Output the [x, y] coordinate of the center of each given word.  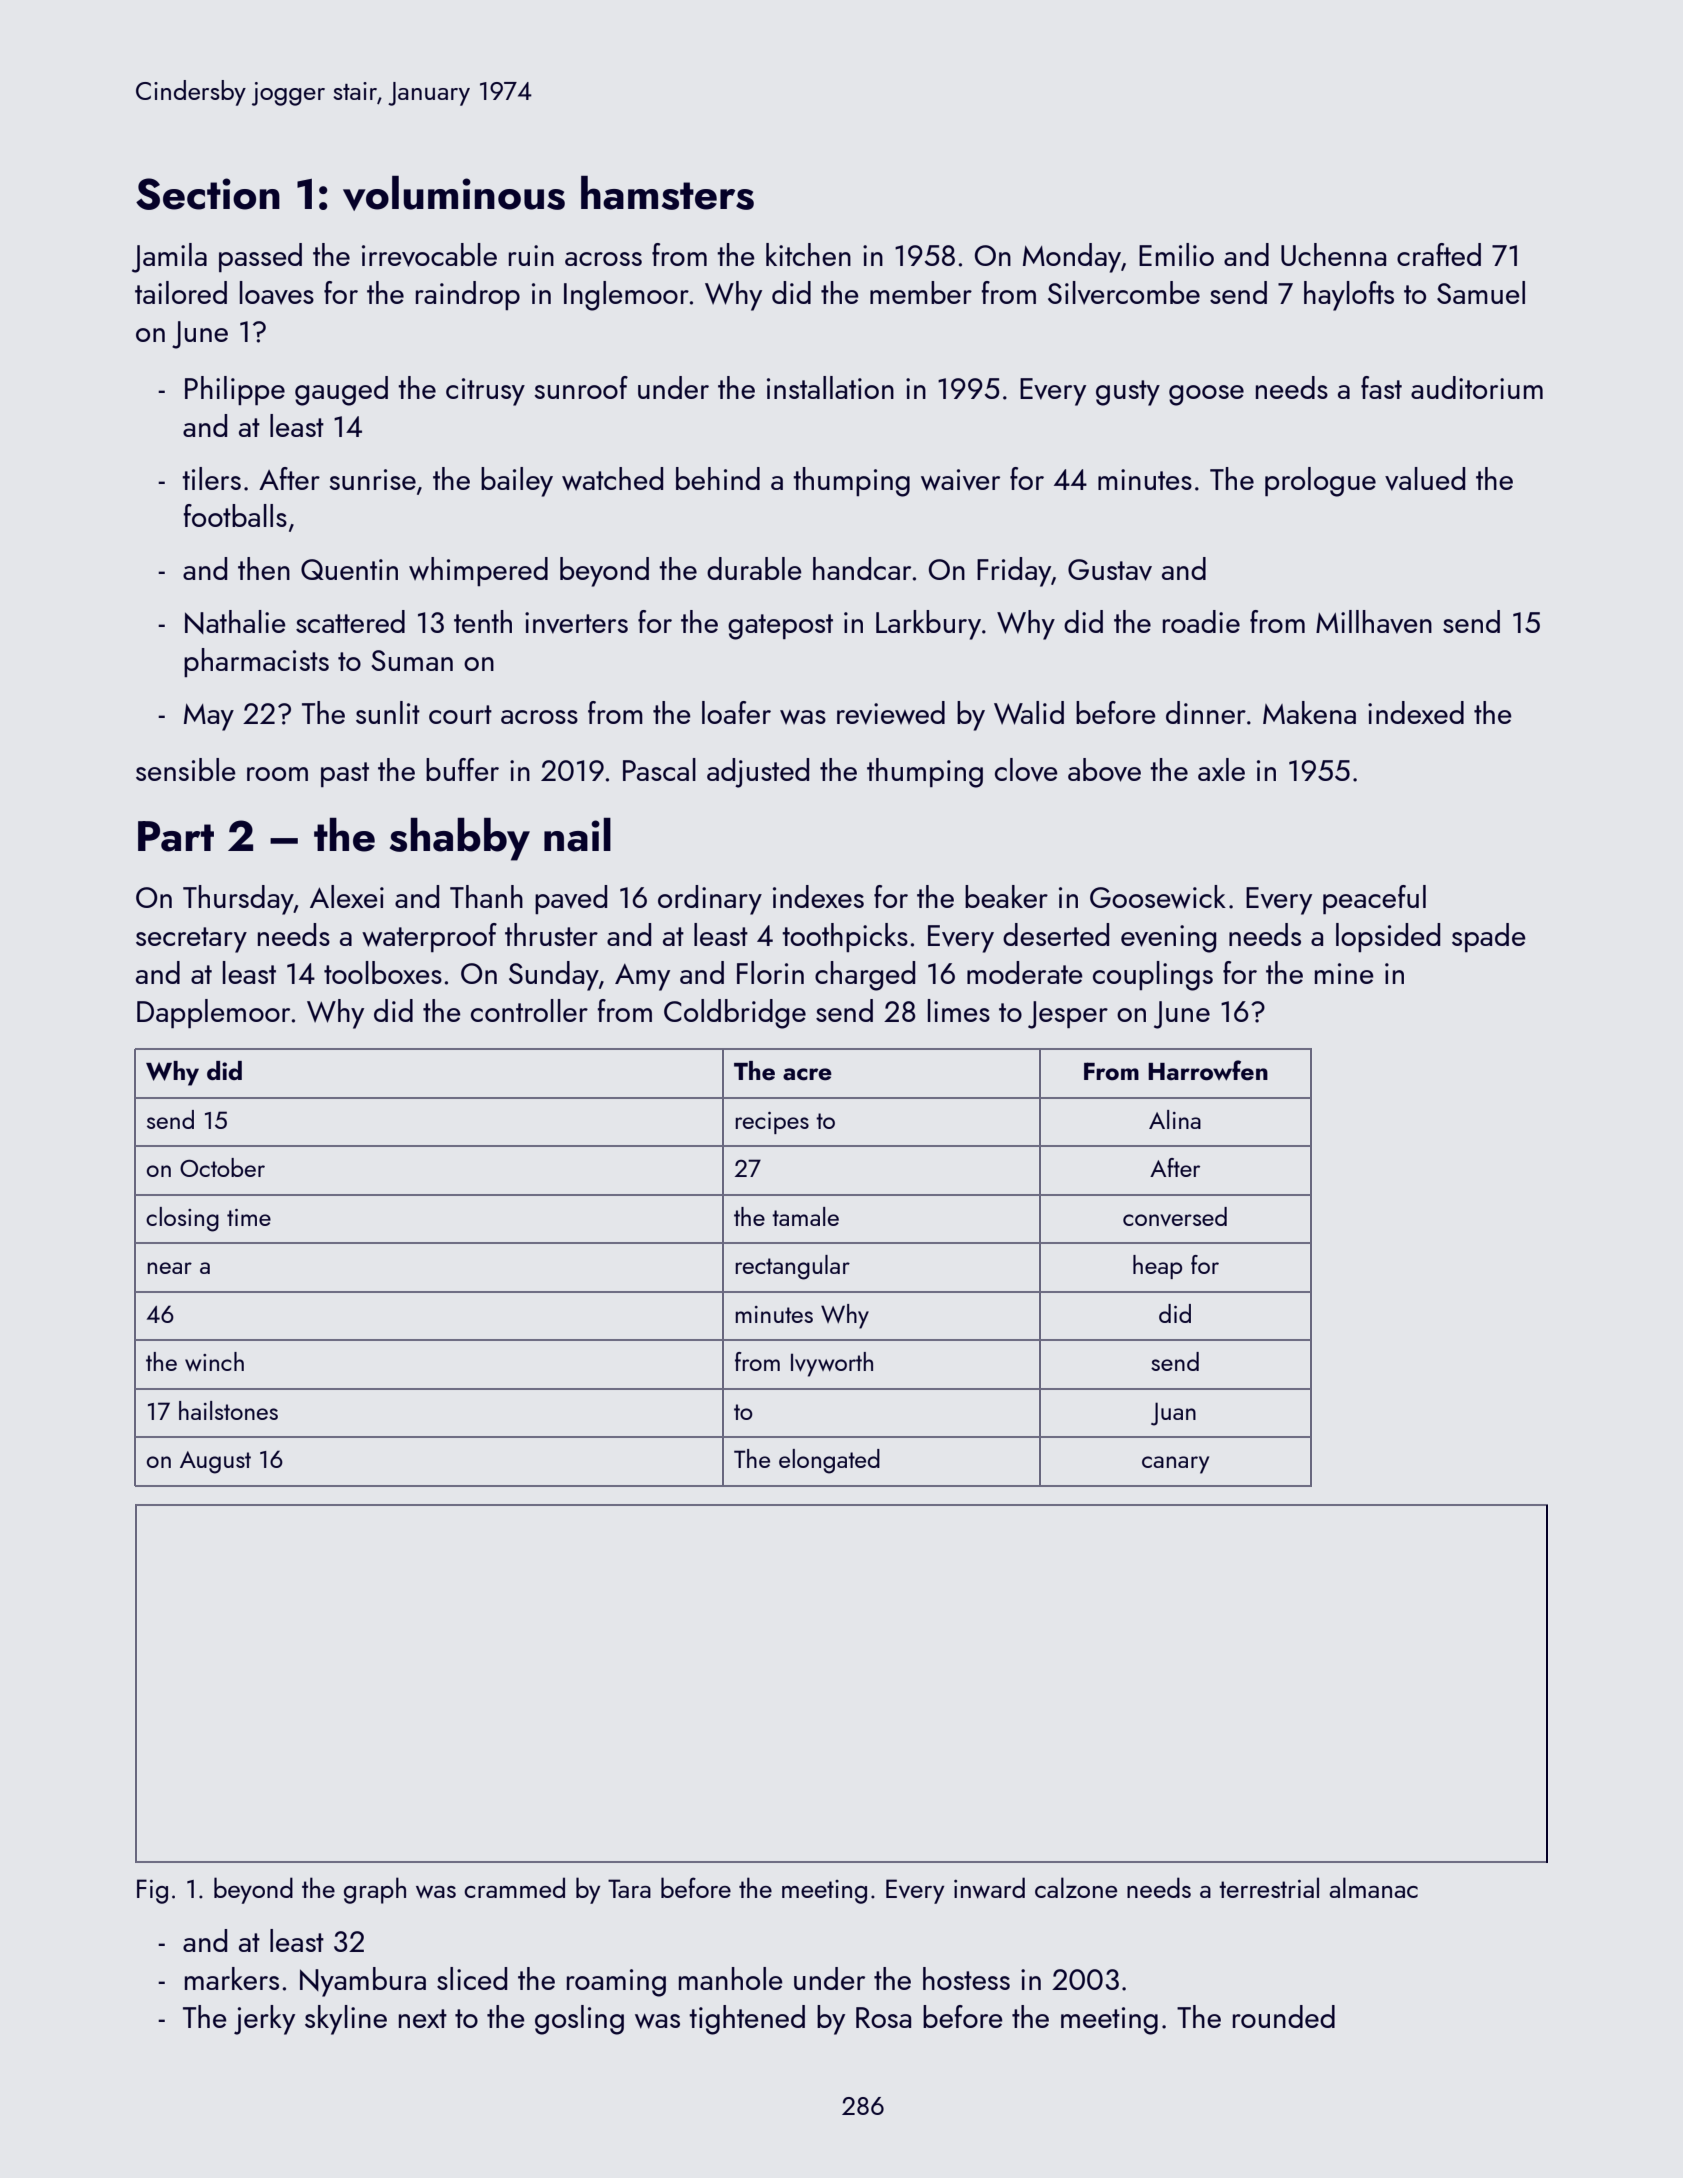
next [423, 2018]
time [249, 1217]
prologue [1320, 482]
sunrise [372, 479]
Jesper [1068, 1015]
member [921, 292]
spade [1489, 937]
